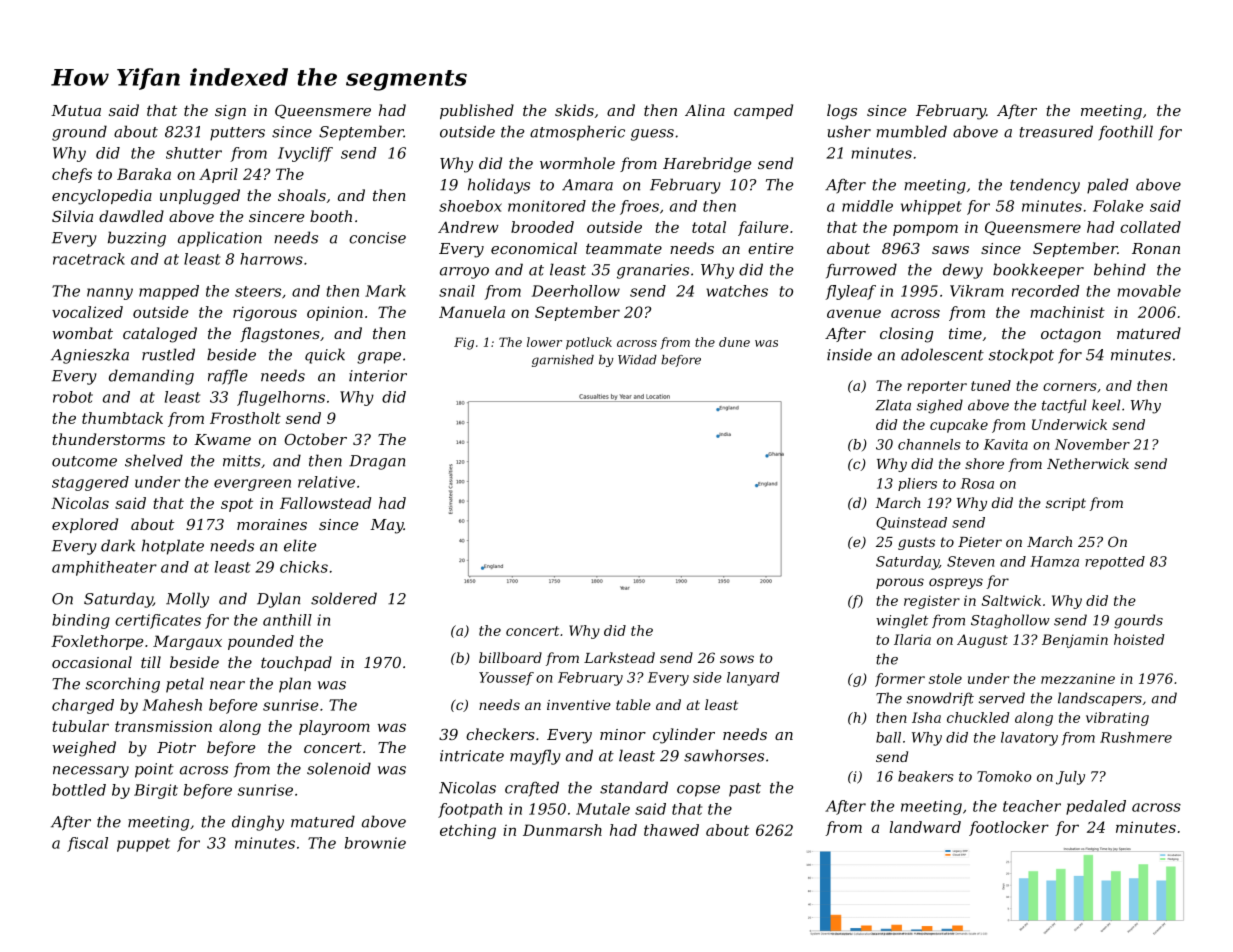 This image has height=952, width=1233. I want to click on etching, so click(468, 831).
